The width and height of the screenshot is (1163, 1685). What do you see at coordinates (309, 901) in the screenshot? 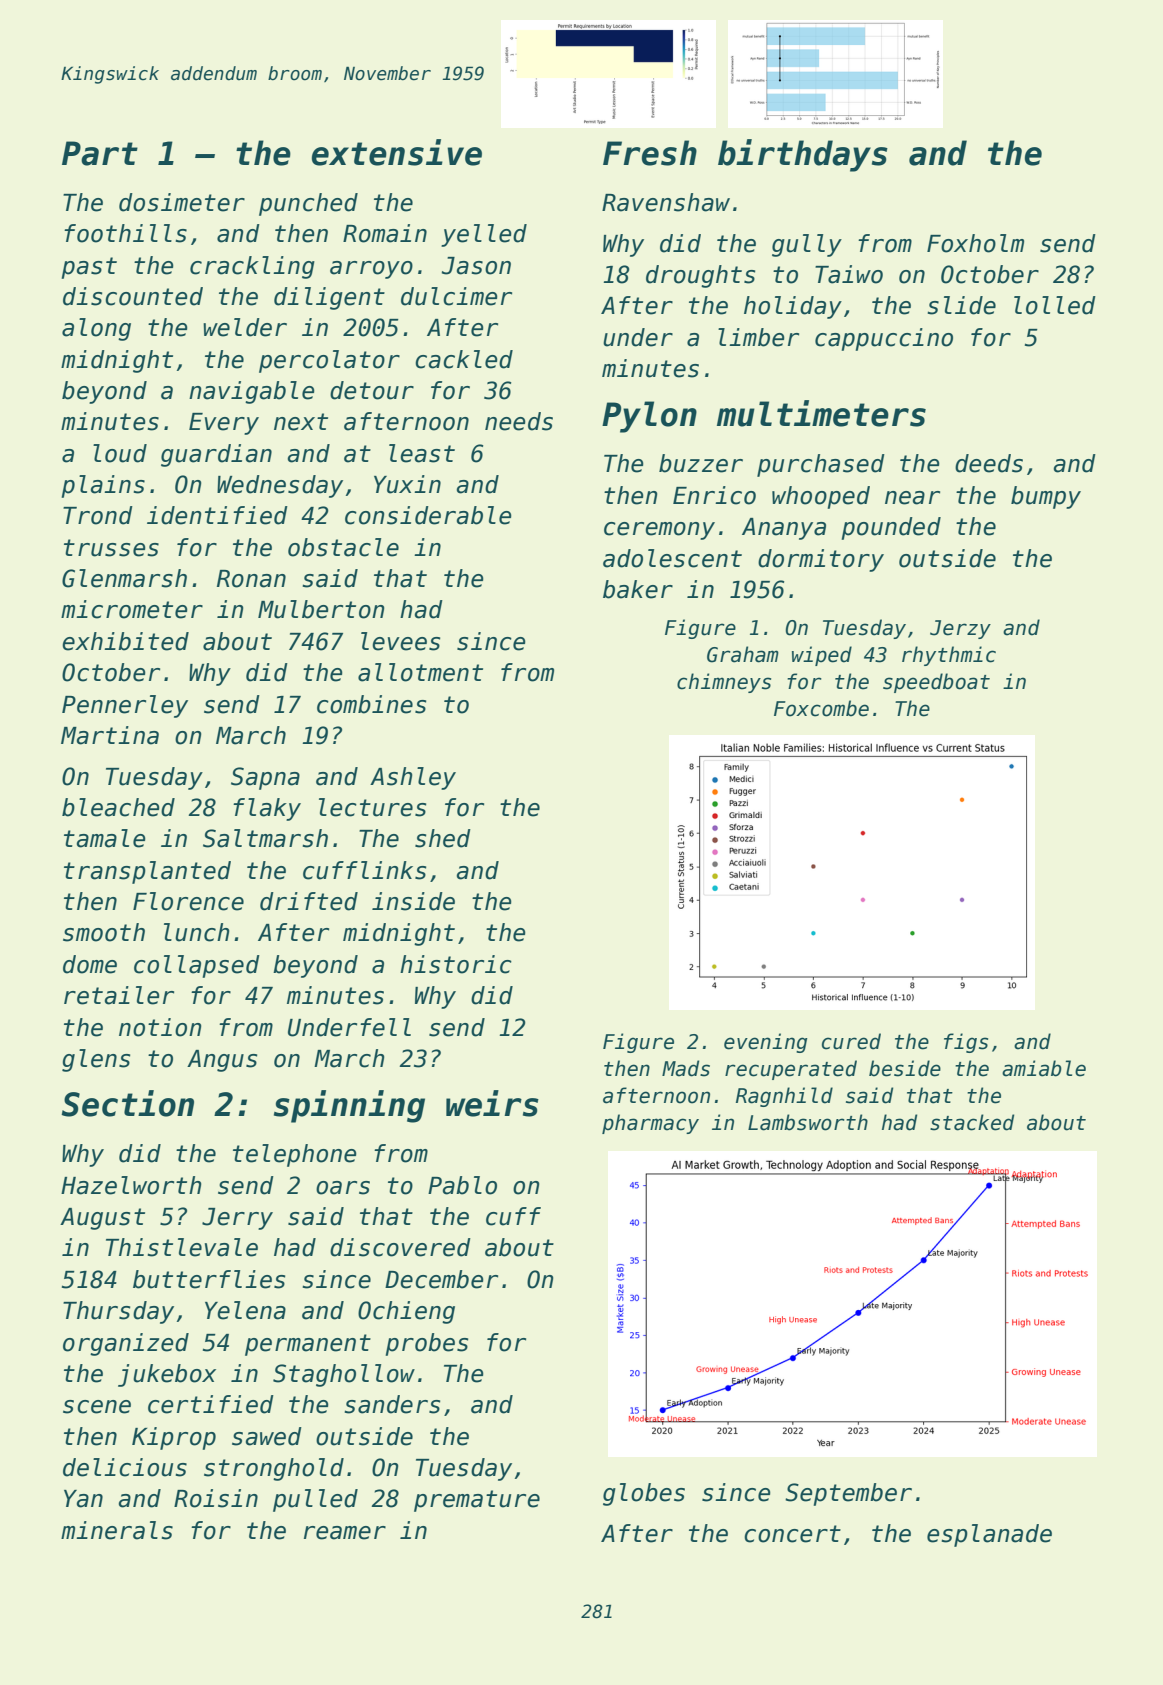
I see `drifted` at bounding box center [309, 901].
